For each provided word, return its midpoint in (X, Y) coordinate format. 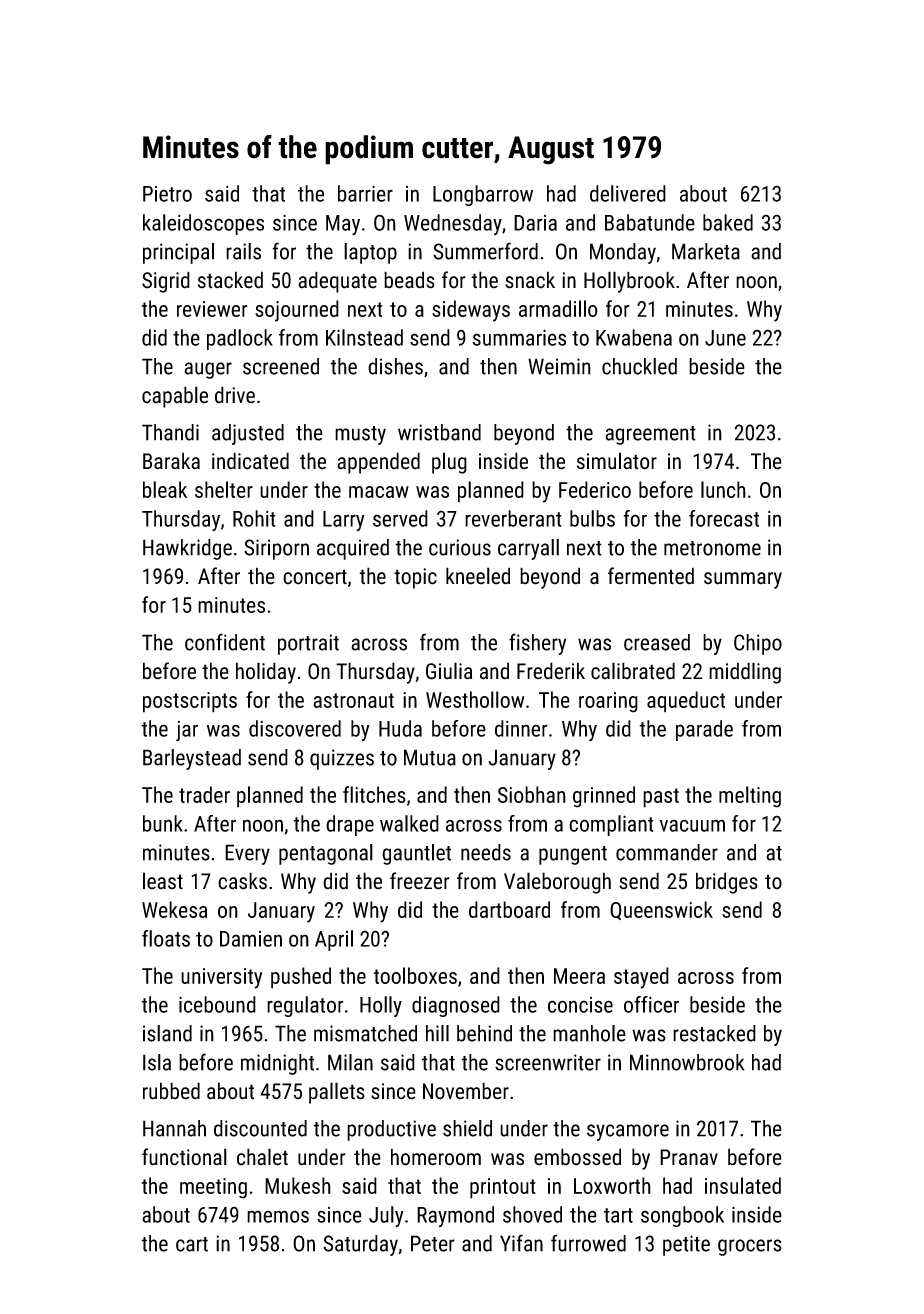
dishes (395, 366)
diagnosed (456, 1006)
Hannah (174, 1128)
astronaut (353, 700)
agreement (650, 435)
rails (243, 251)
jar (187, 731)
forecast (724, 518)
